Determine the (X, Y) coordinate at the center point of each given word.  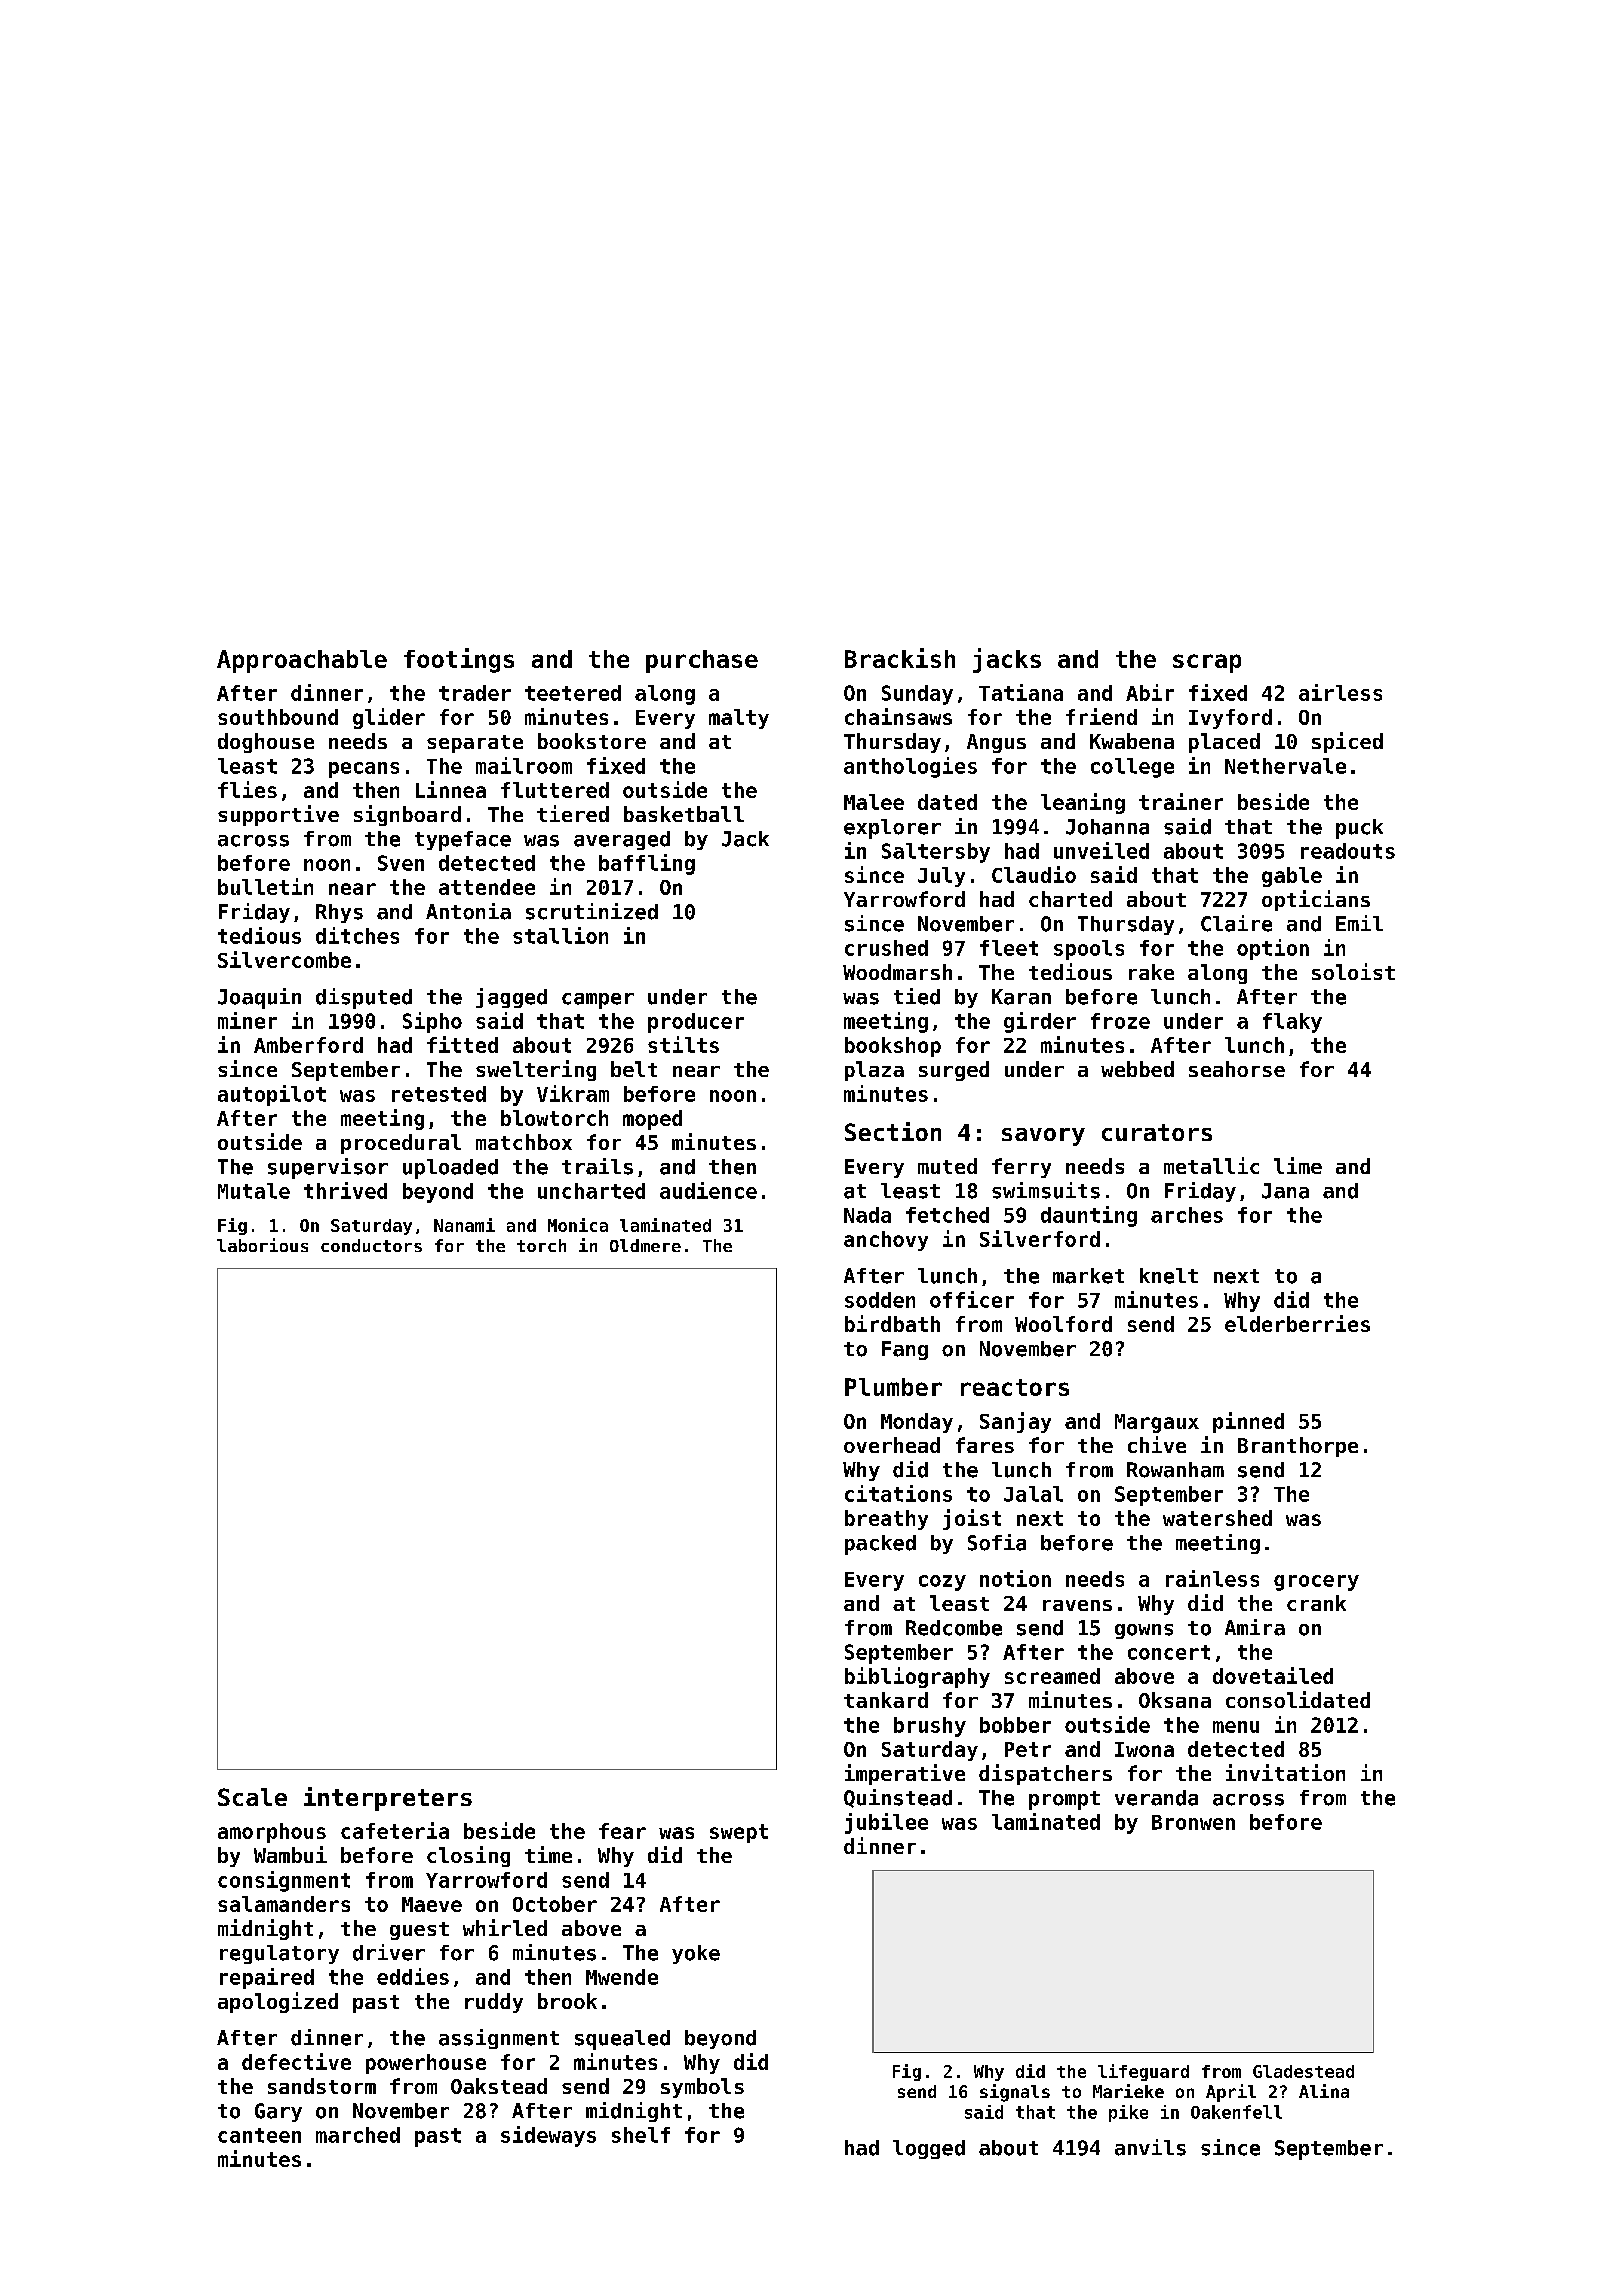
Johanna (1107, 827)
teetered (573, 693)
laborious (262, 1245)
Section (893, 1131)
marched (358, 2135)
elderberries (1297, 1323)
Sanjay (1015, 1422)
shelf (641, 2135)
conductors (371, 1245)
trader (475, 693)
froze (1120, 1021)
